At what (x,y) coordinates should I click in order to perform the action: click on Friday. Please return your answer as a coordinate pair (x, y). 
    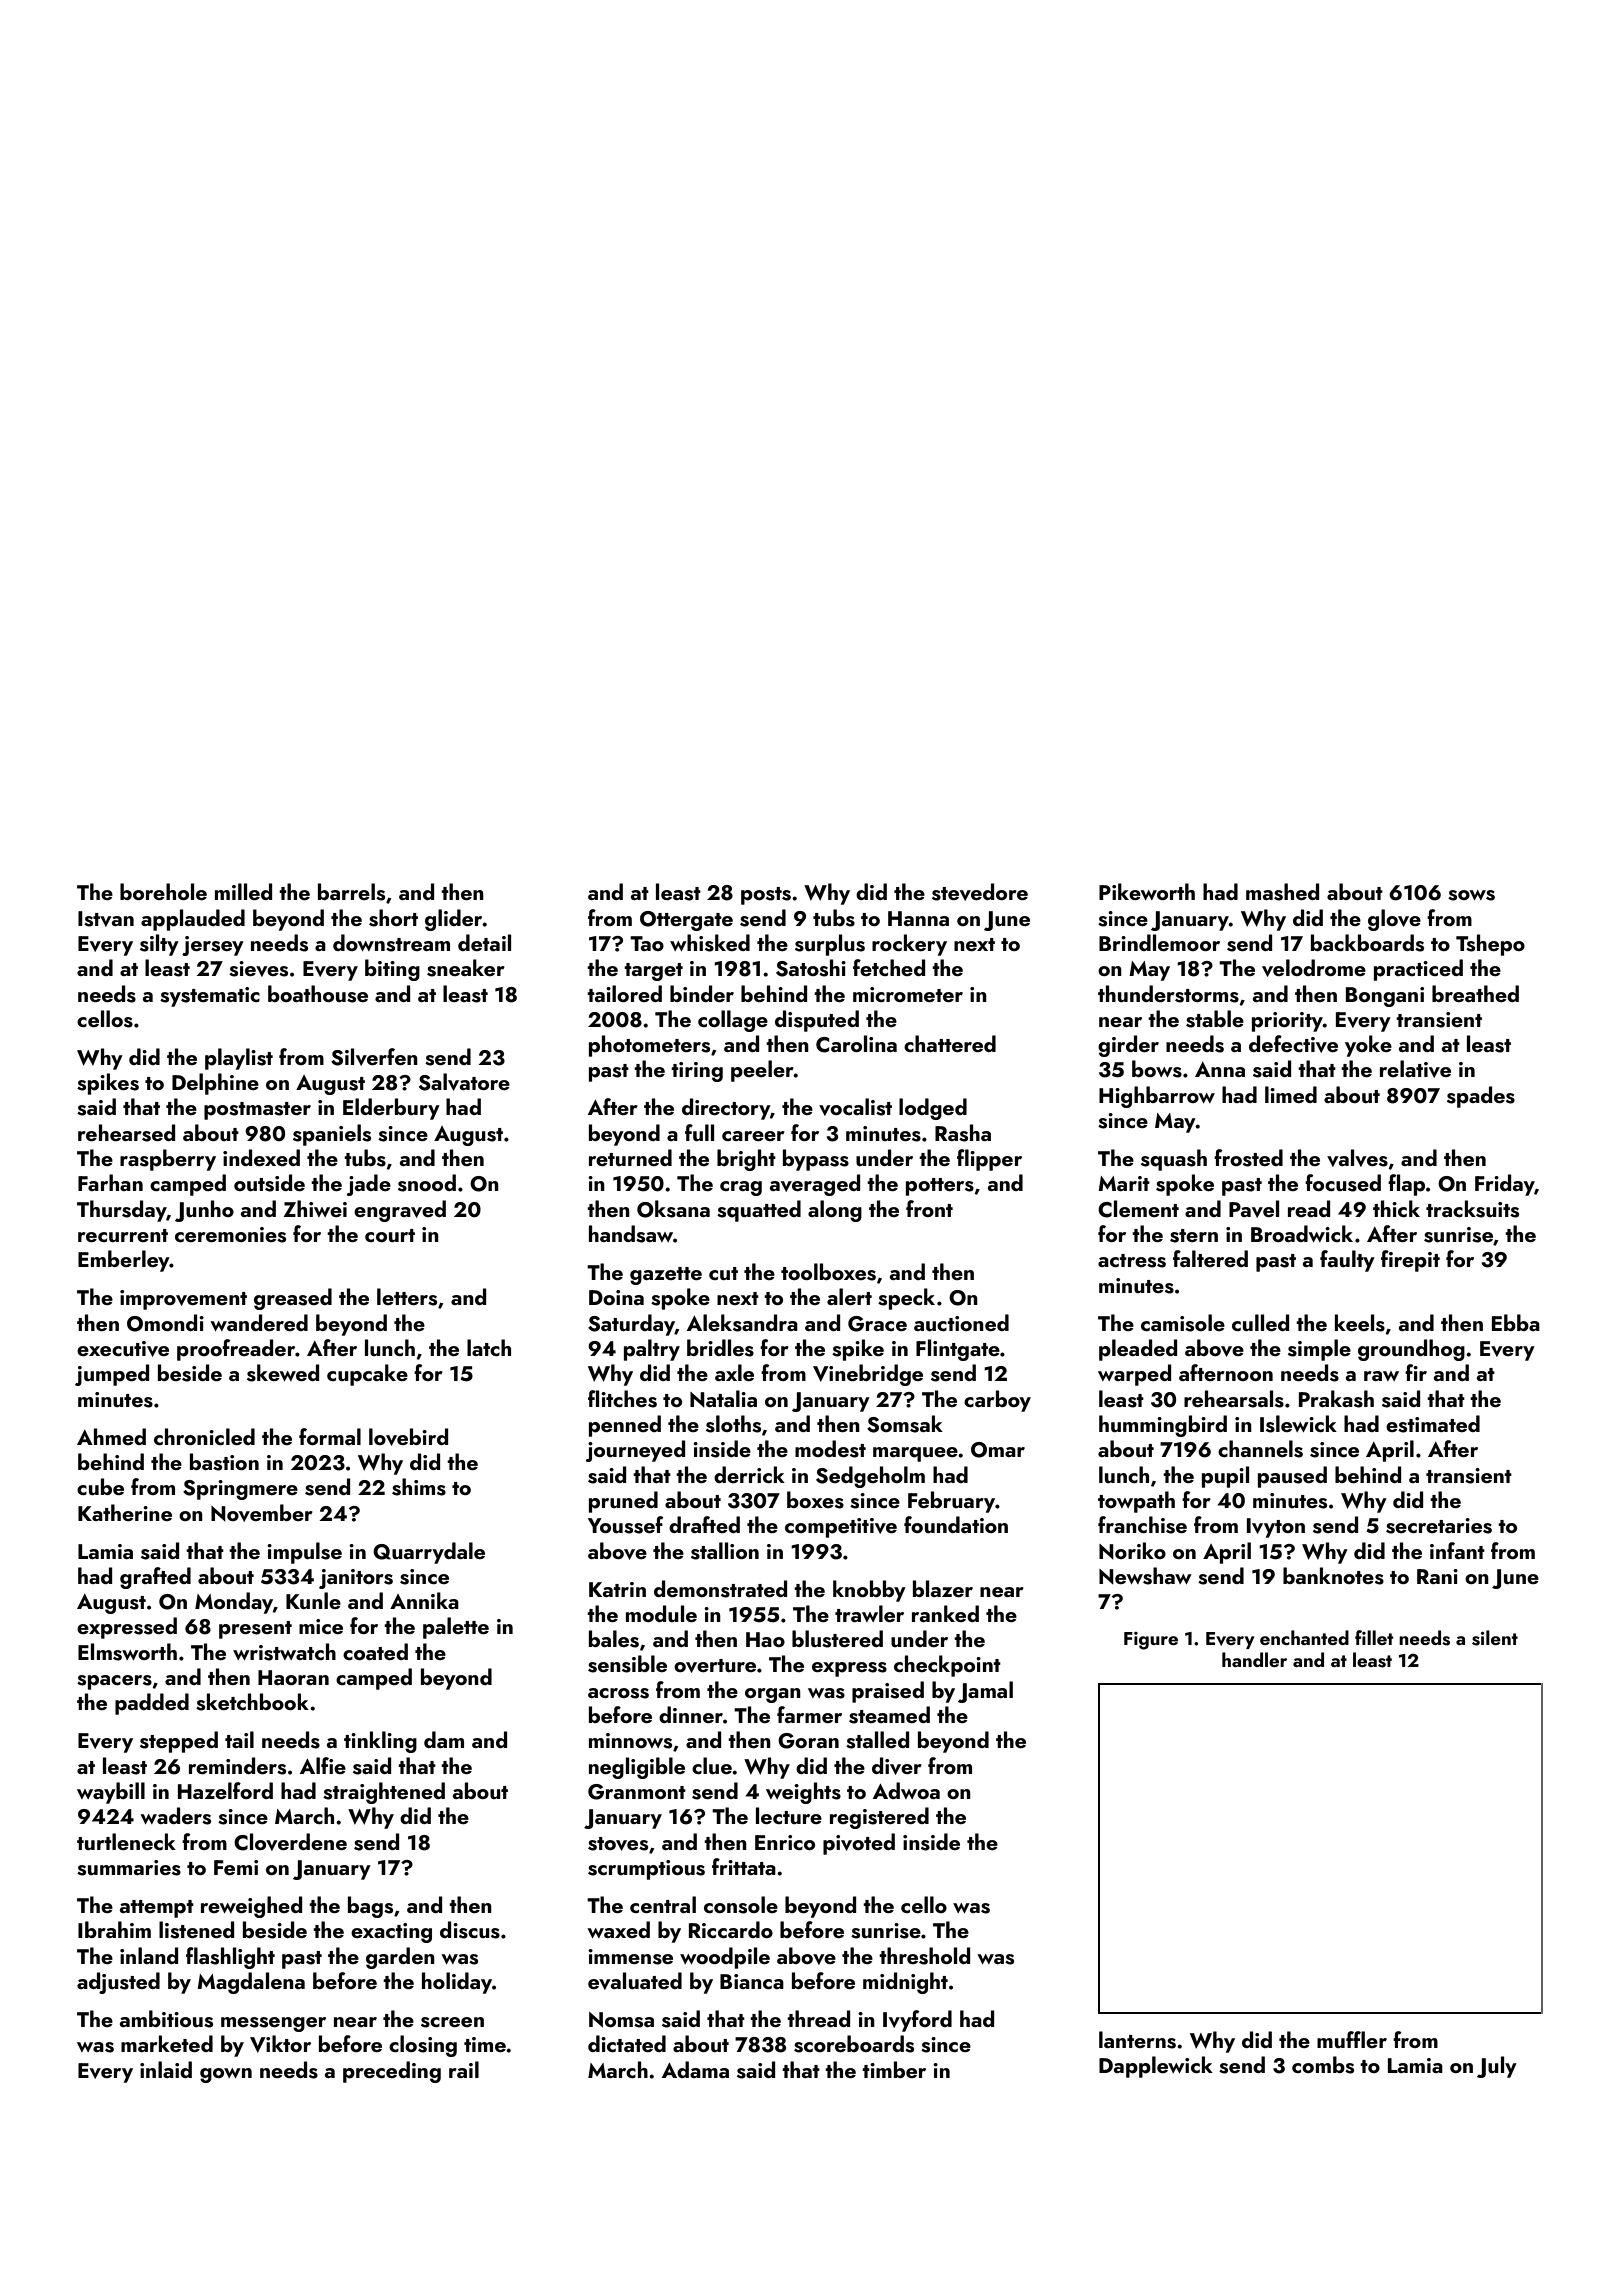
    Looking at the image, I should click on (1505, 1185).
